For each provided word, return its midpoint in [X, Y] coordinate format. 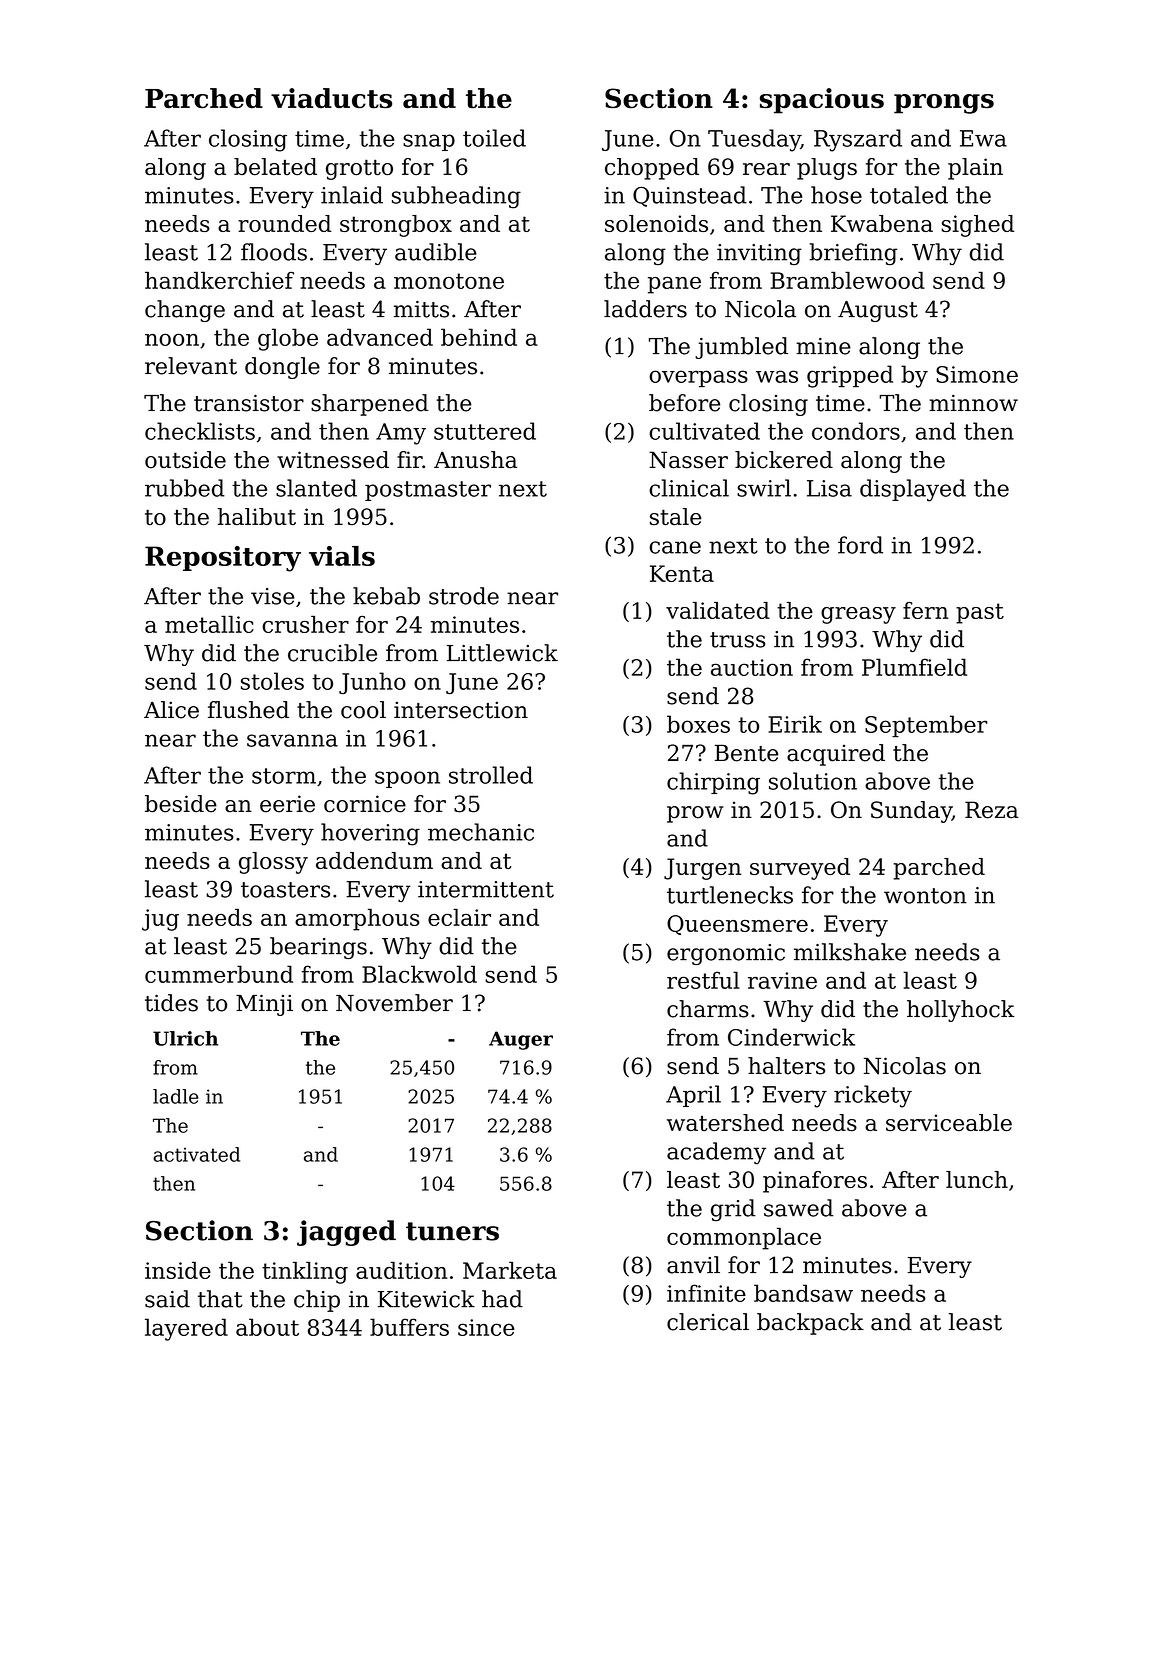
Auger [521, 1040]
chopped [652, 169]
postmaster [428, 491]
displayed [913, 490]
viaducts [331, 98]
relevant [191, 366]
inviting [759, 254]
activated [196, 1154]
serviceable [949, 1122]
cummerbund [219, 974]
